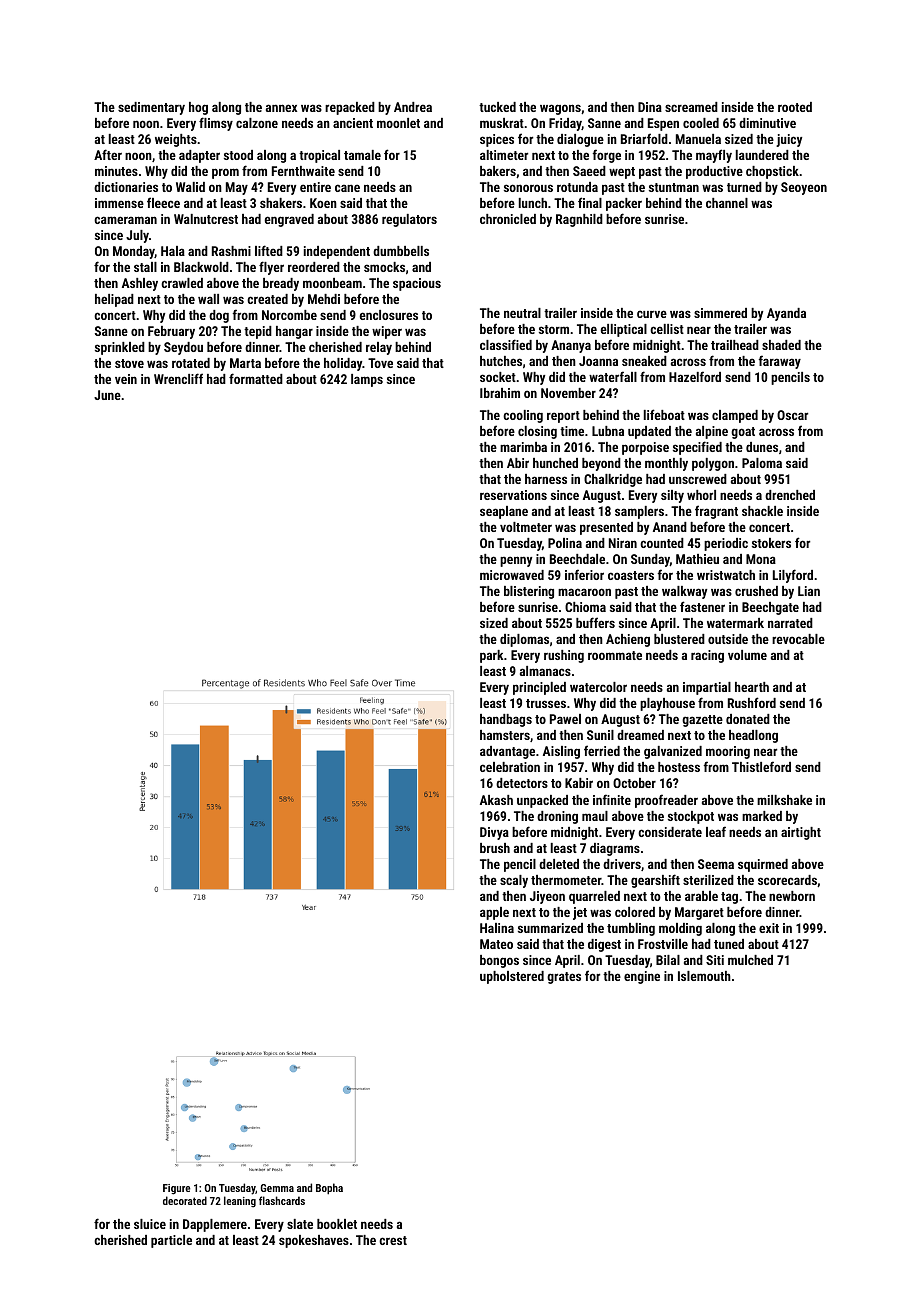 Image resolution: width=924 pixels, height=1308 pixels. What do you see at coordinates (786, 314) in the page?
I see `Ayanda` at bounding box center [786, 314].
